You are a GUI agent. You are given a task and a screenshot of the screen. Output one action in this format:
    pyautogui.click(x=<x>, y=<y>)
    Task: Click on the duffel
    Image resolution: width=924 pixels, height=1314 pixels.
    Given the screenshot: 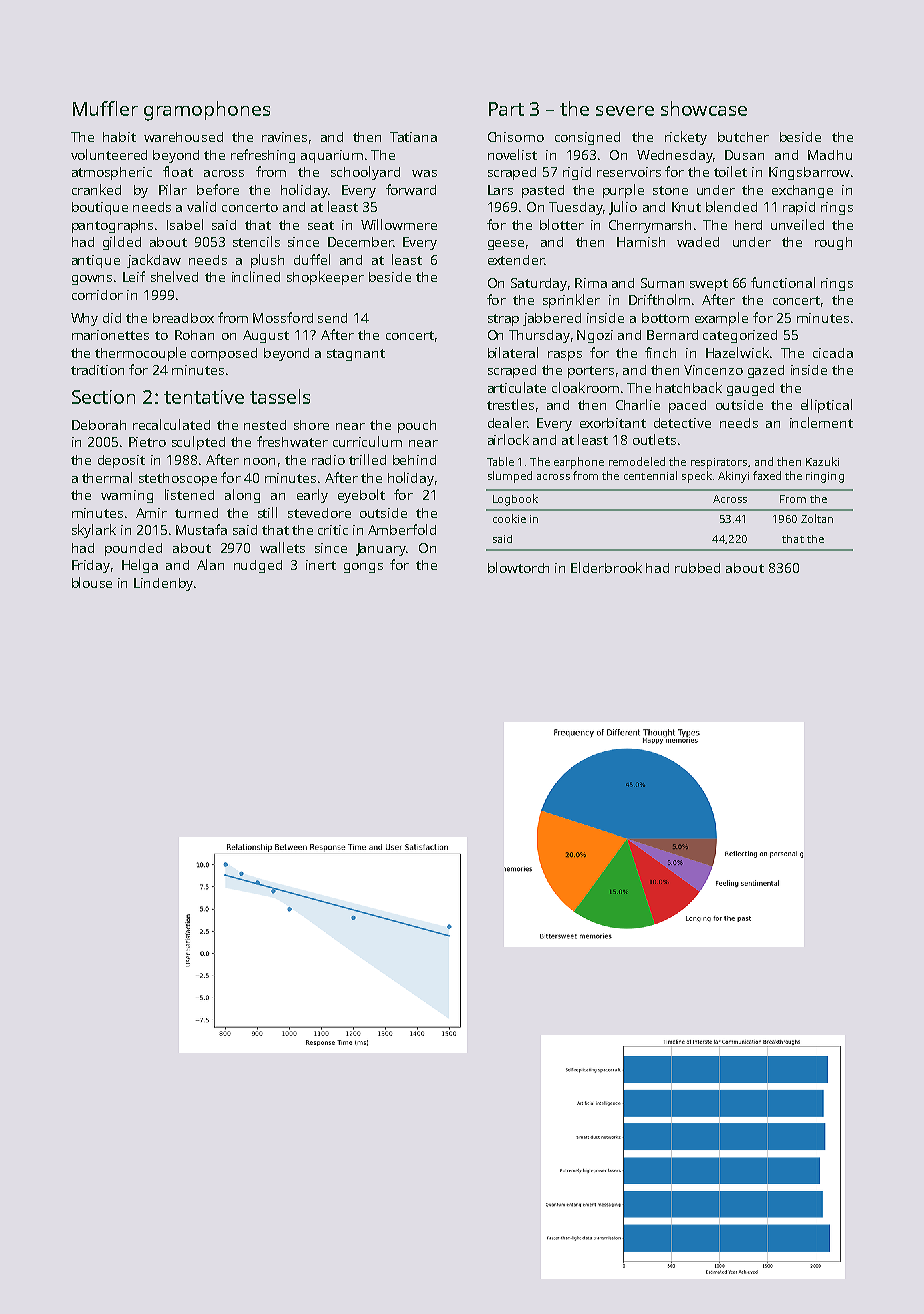 What is the action you would take?
    pyautogui.click(x=312, y=259)
